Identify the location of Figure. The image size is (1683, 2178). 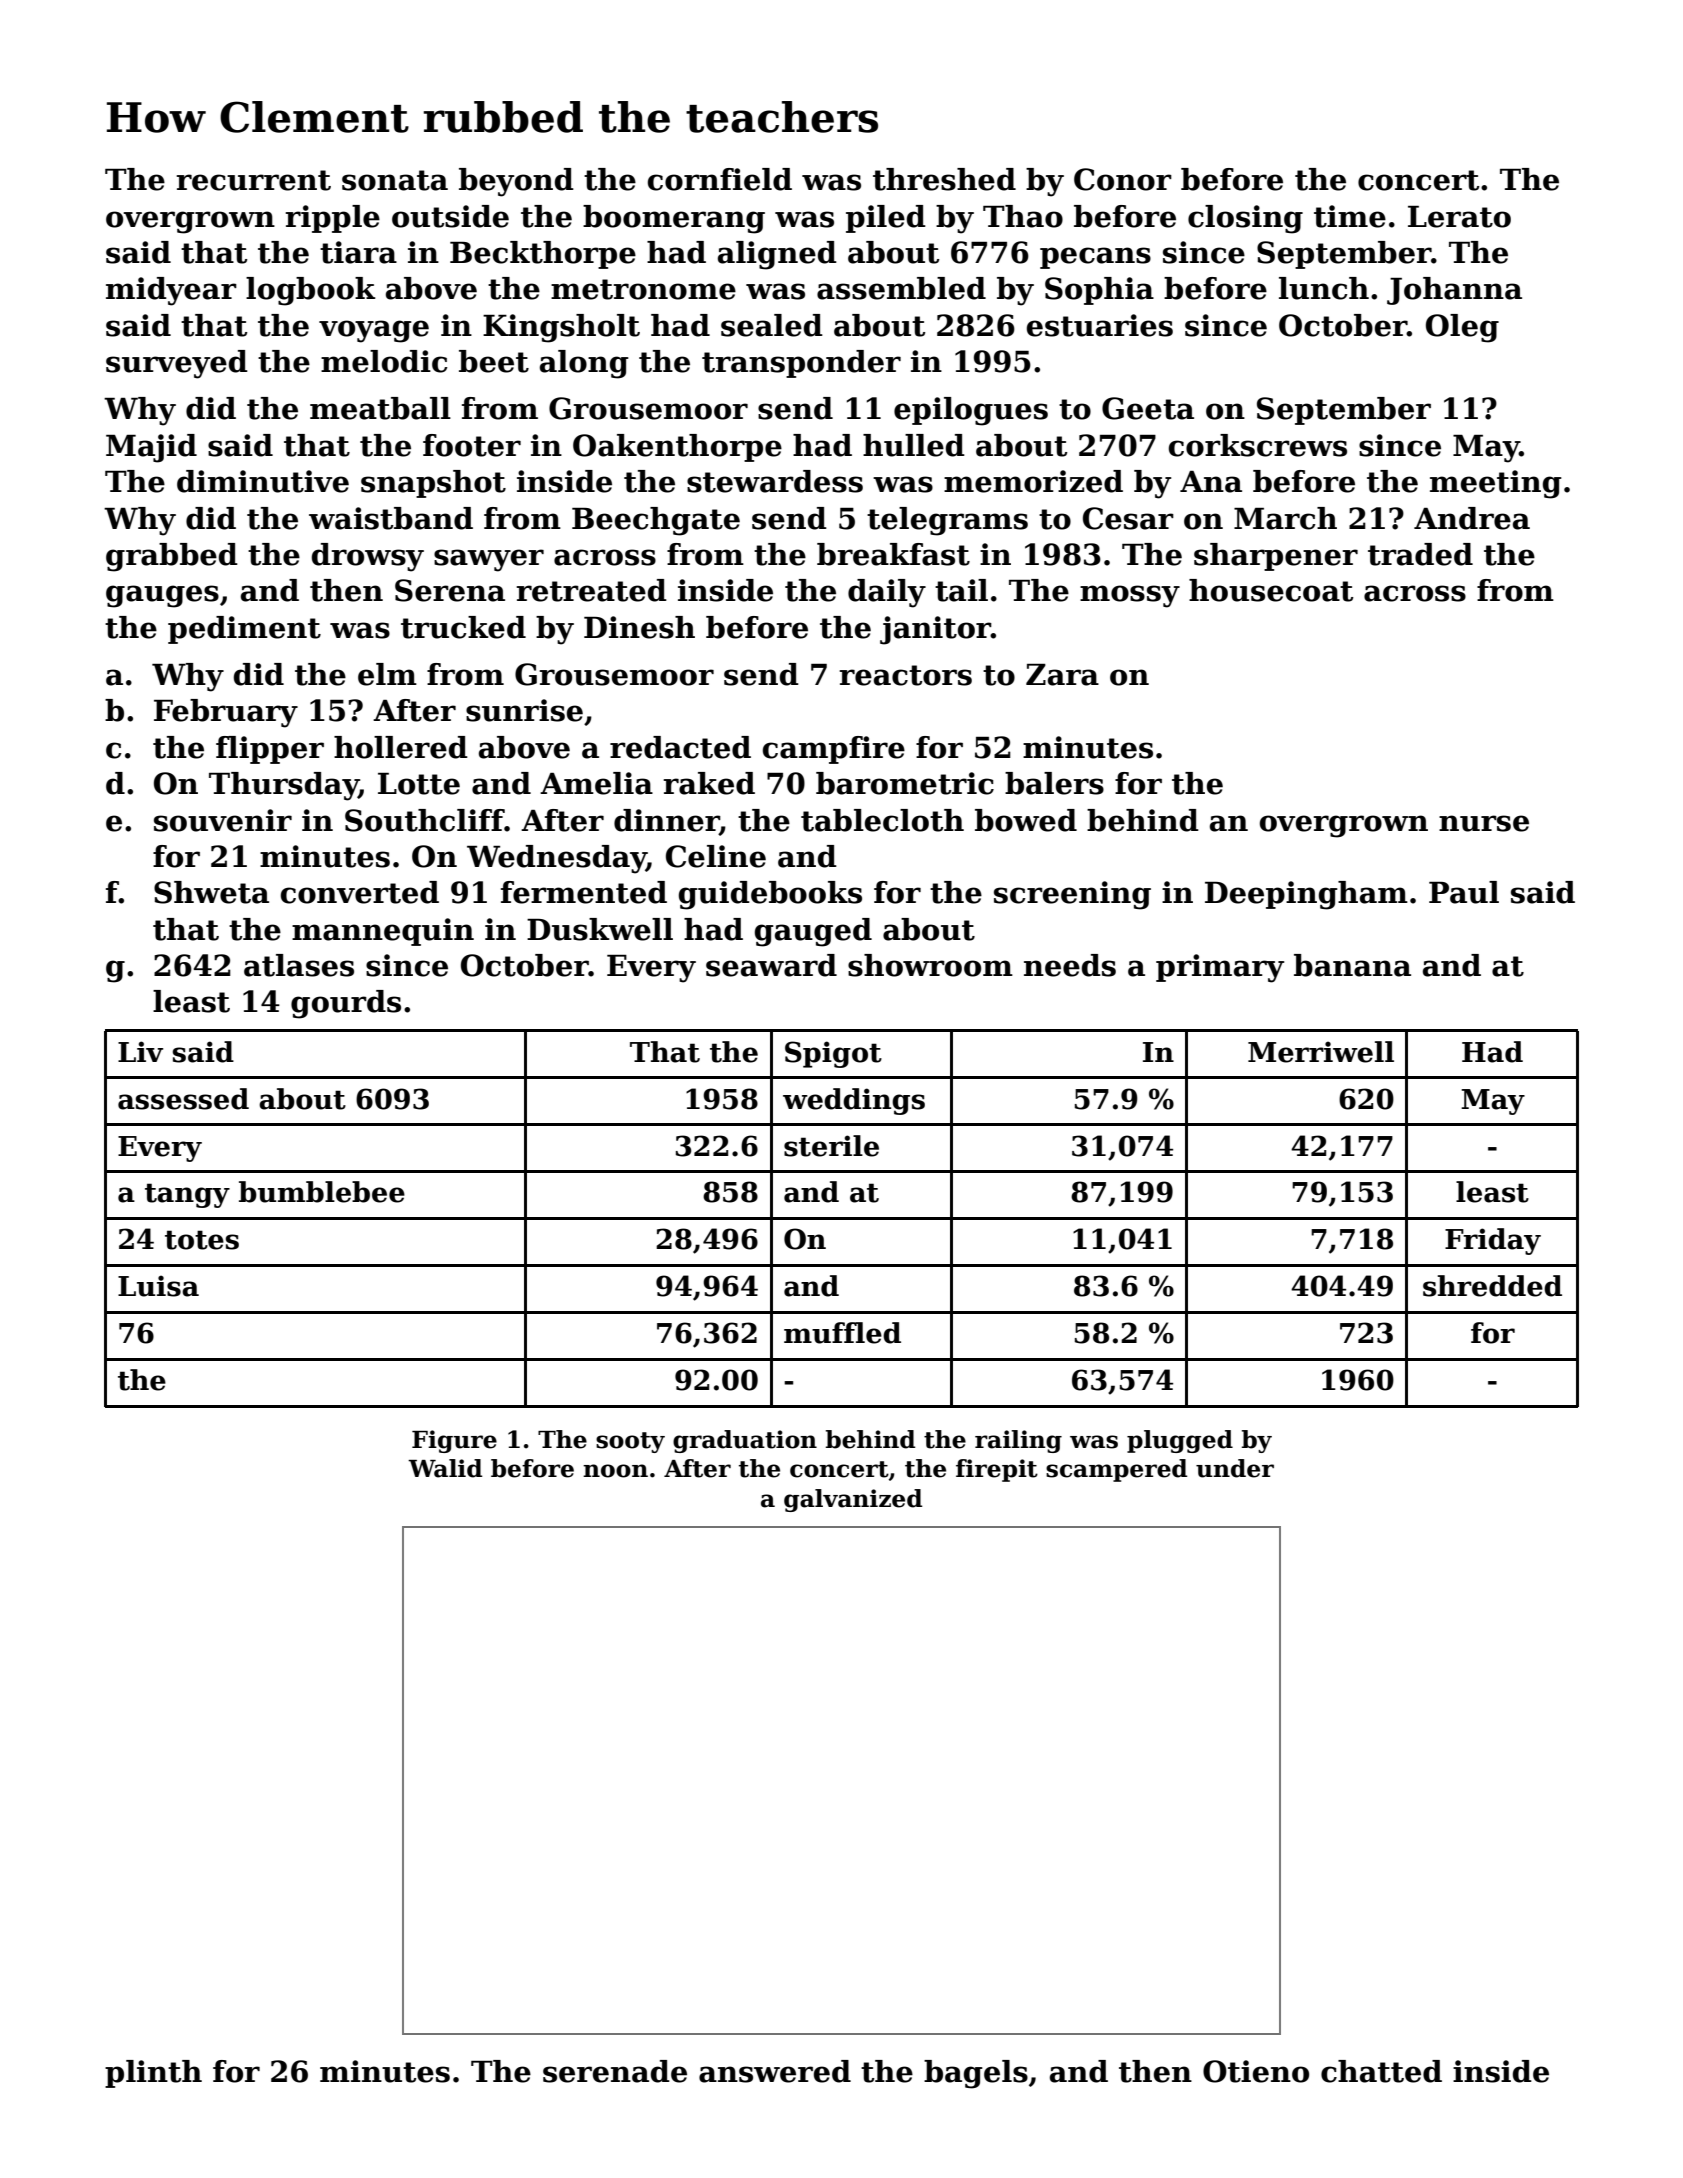
(454, 1441).
